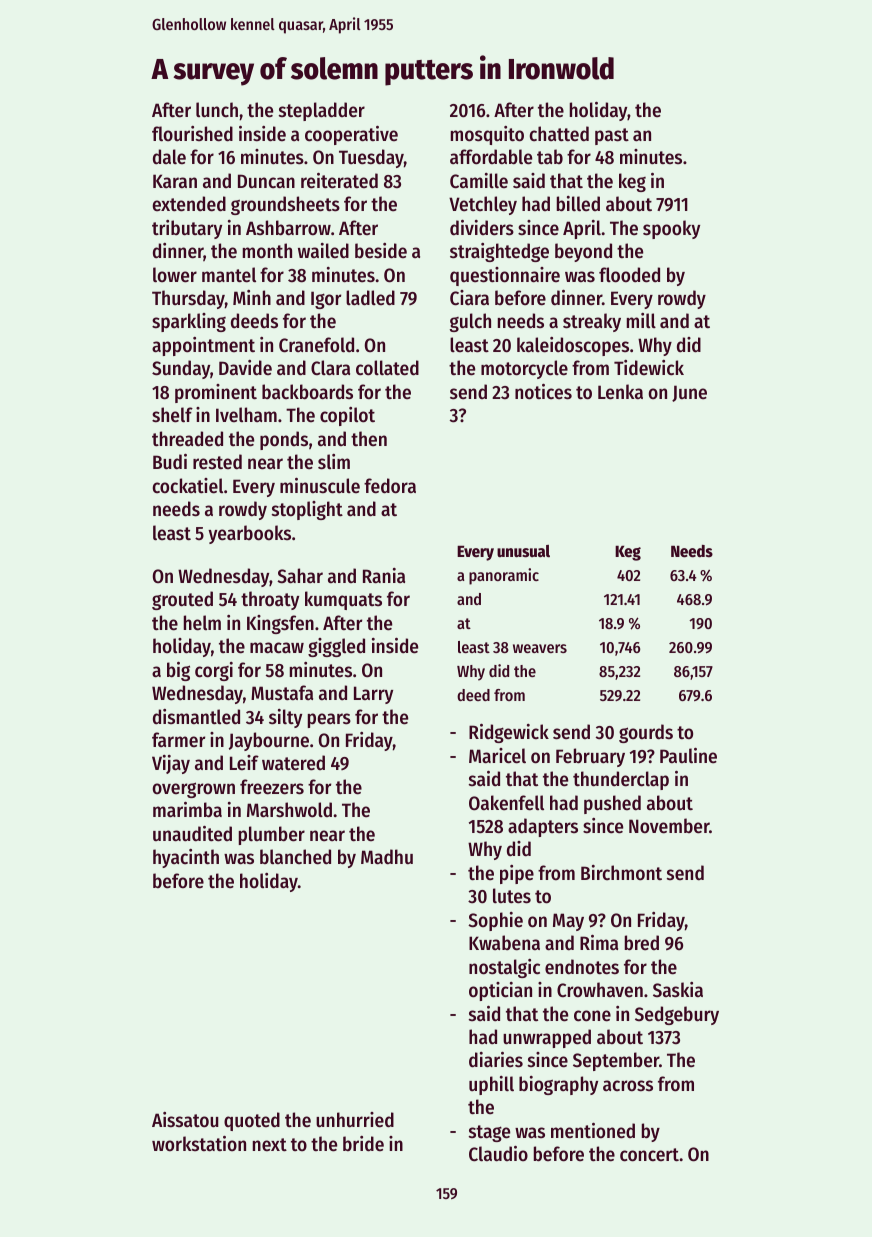  Describe the element at coordinates (390, 486) in the image. I see `fedora` at that location.
